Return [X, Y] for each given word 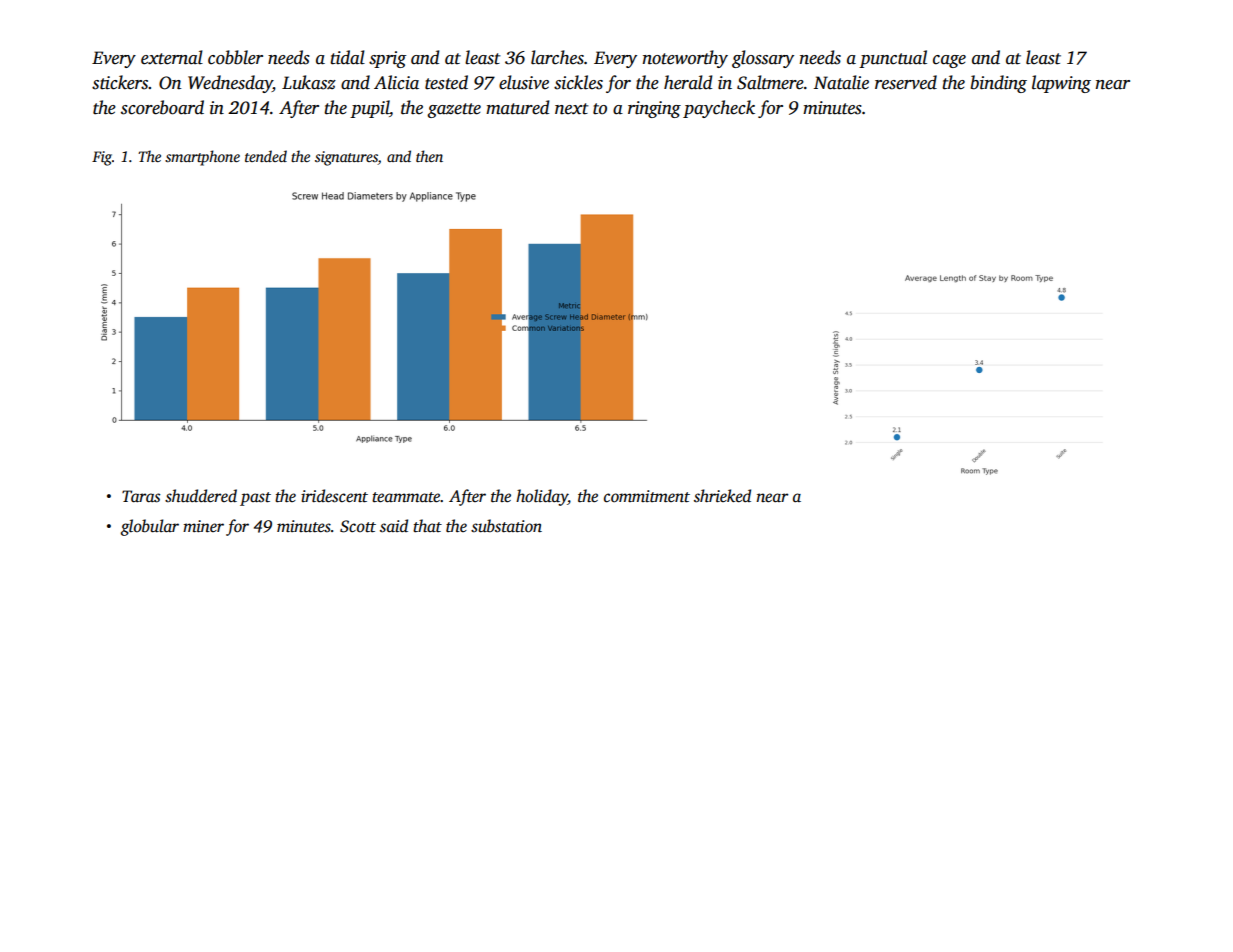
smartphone [202, 158]
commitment [647, 496]
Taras [141, 496]
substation [506, 526]
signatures [346, 158]
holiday [542, 497]
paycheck [719, 109]
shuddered [201, 496]
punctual [893, 59]
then [429, 156]
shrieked [722, 496]
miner [203, 526]
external [172, 57]
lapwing [1061, 84]
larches [557, 57]
